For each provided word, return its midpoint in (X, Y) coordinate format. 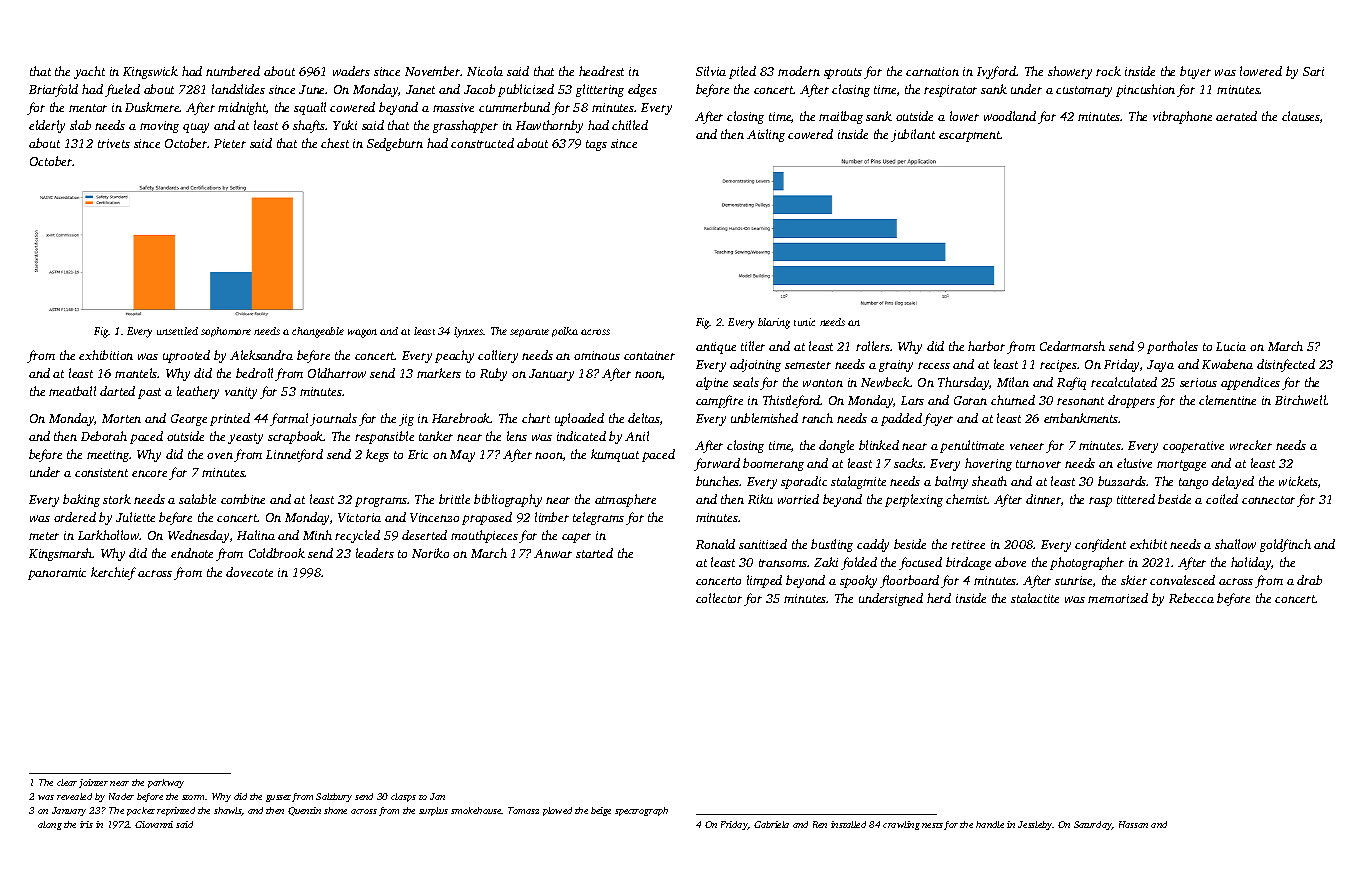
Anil (637, 436)
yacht (89, 72)
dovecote (249, 572)
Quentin (304, 811)
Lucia (1231, 346)
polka (565, 332)
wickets (1298, 481)
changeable (318, 332)
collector (719, 598)
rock (1108, 71)
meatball (72, 391)
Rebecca (1191, 598)
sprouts (843, 73)
